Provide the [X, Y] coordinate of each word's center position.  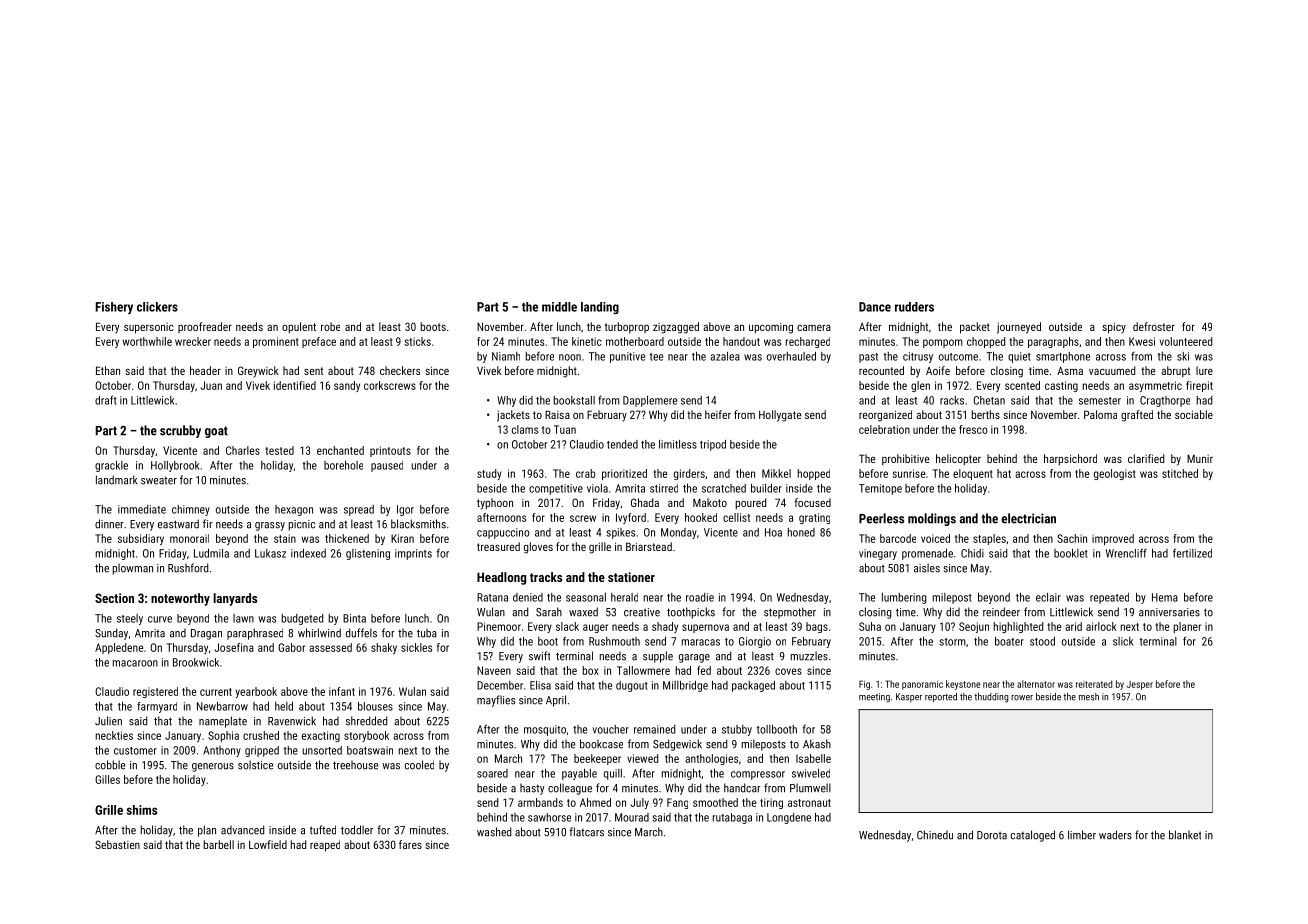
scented [1022, 385]
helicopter [958, 460]
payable [579, 774]
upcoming [771, 328]
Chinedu [935, 835]
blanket [1185, 835]
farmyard [157, 707]
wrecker [193, 341]
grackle [111, 466]
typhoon [495, 504]
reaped [325, 846]
